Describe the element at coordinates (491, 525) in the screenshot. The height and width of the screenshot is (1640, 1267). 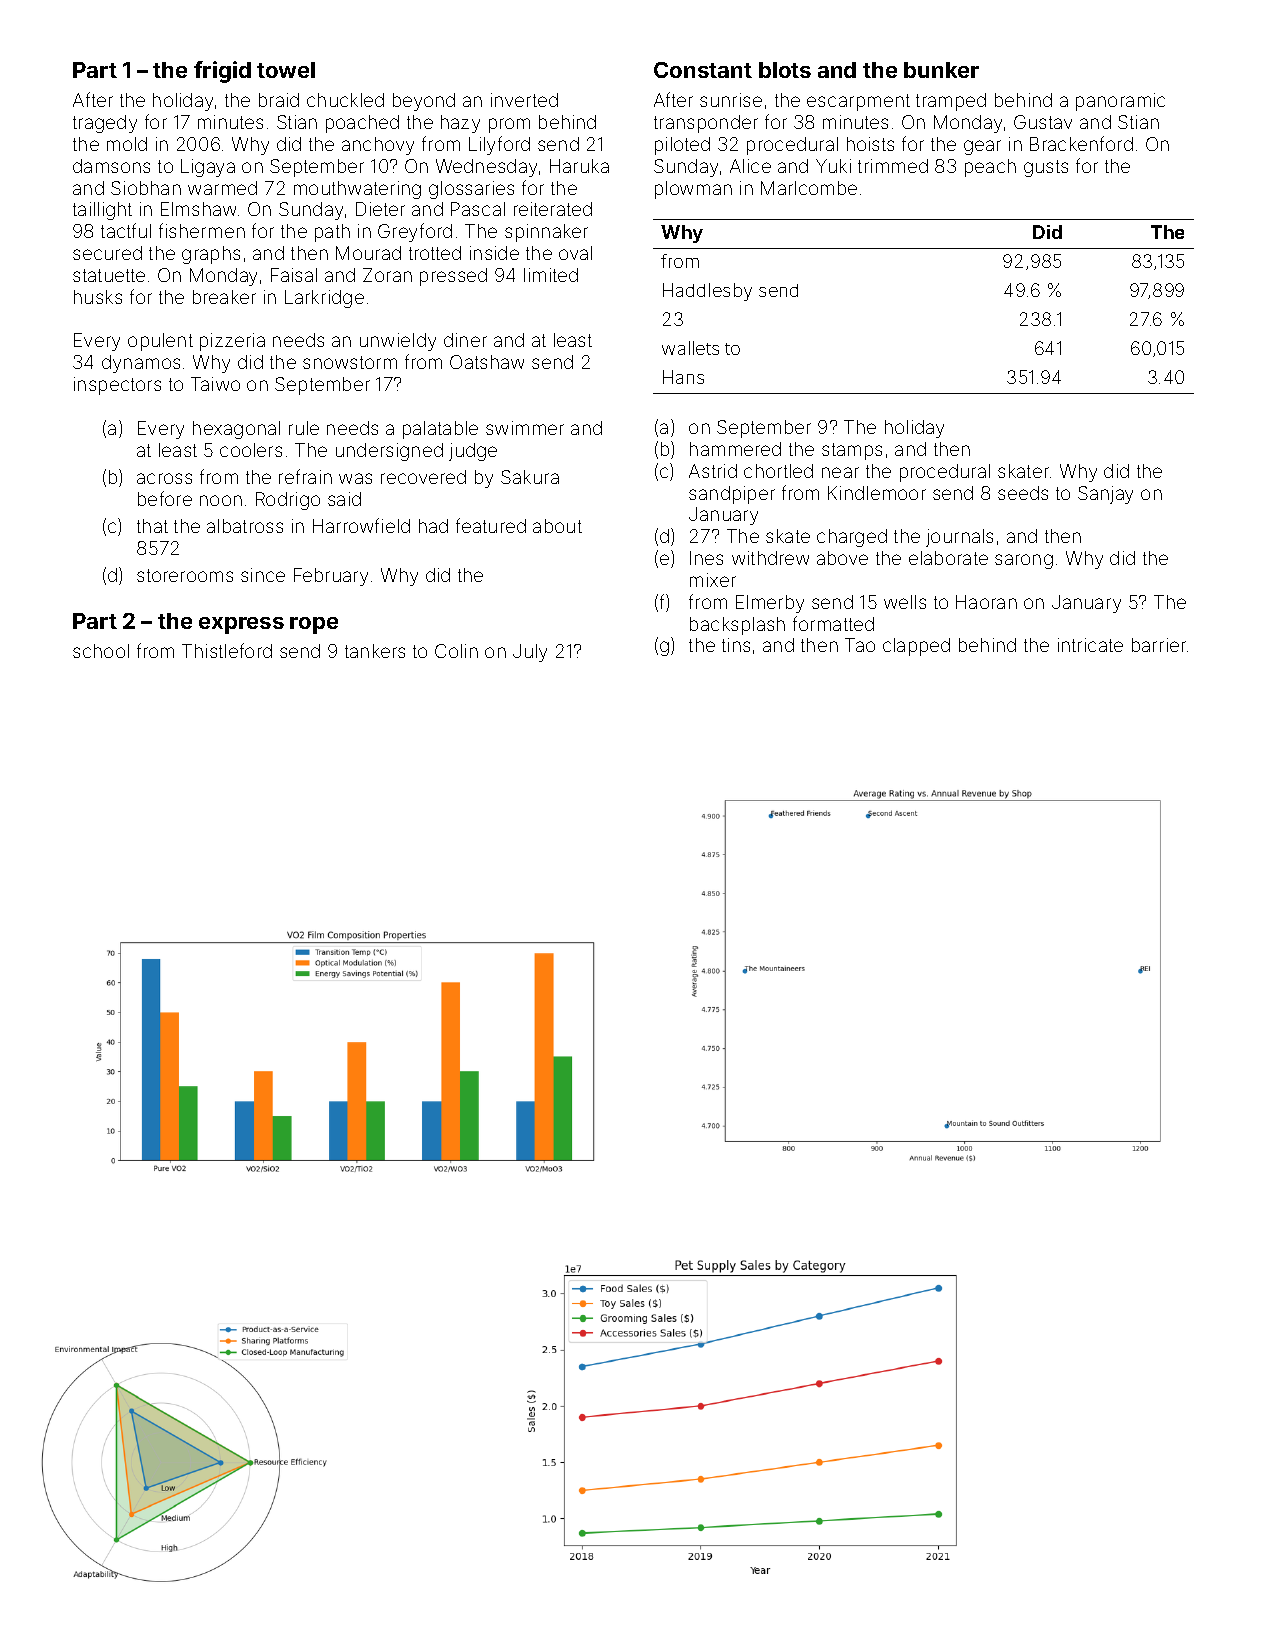
I see `featured` at that location.
